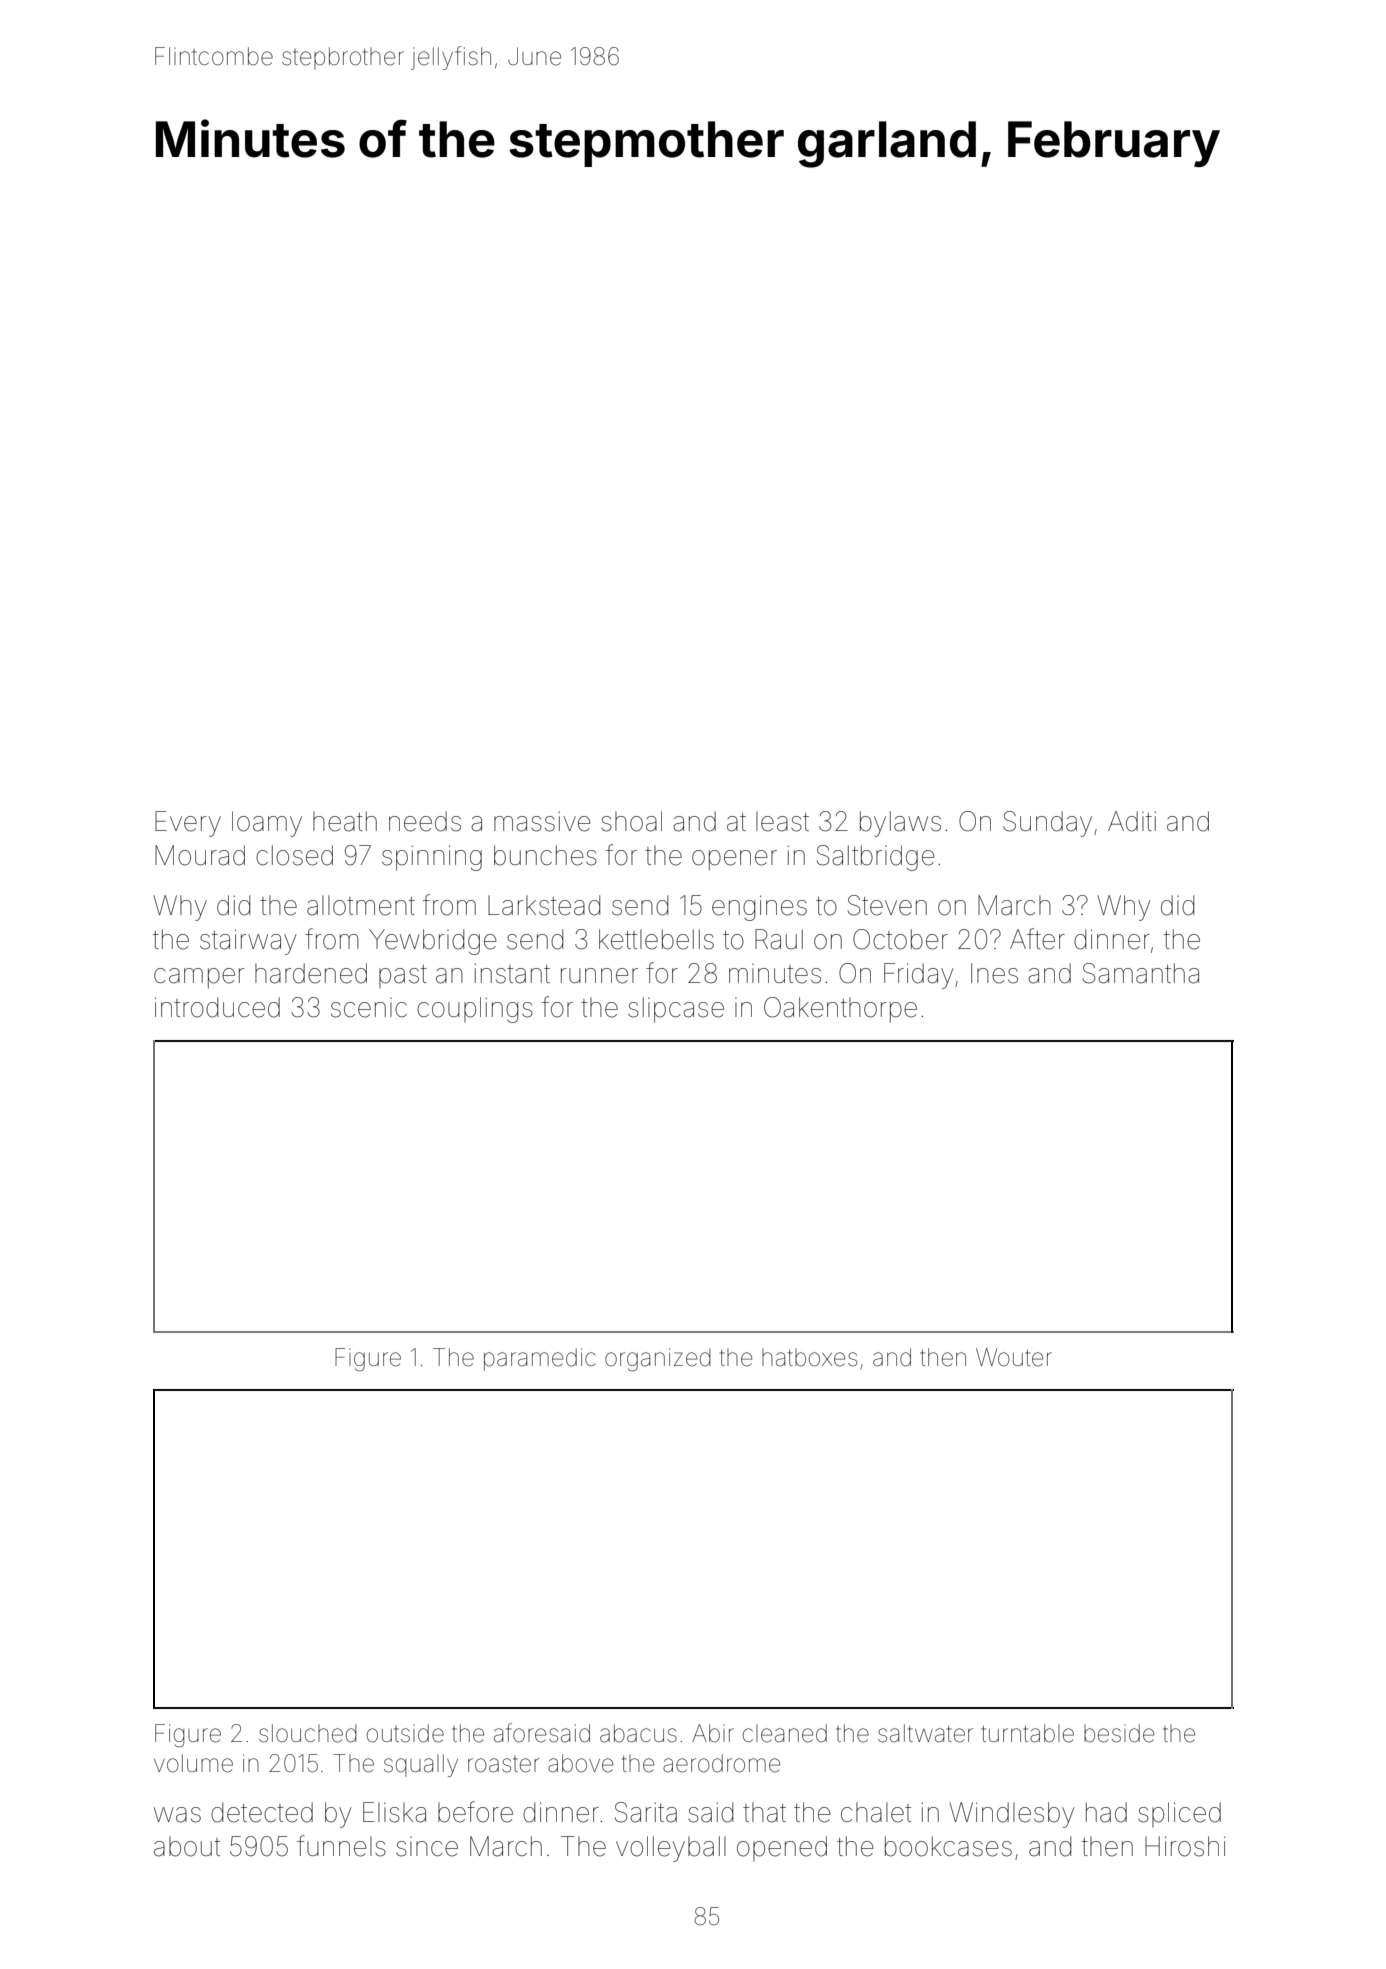 The width and height of the screenshot is (1386, 1969). What do you see at coordinates (657, 1360) in the screenshot?
I see `organized` at bounding box center [657, 1360].
